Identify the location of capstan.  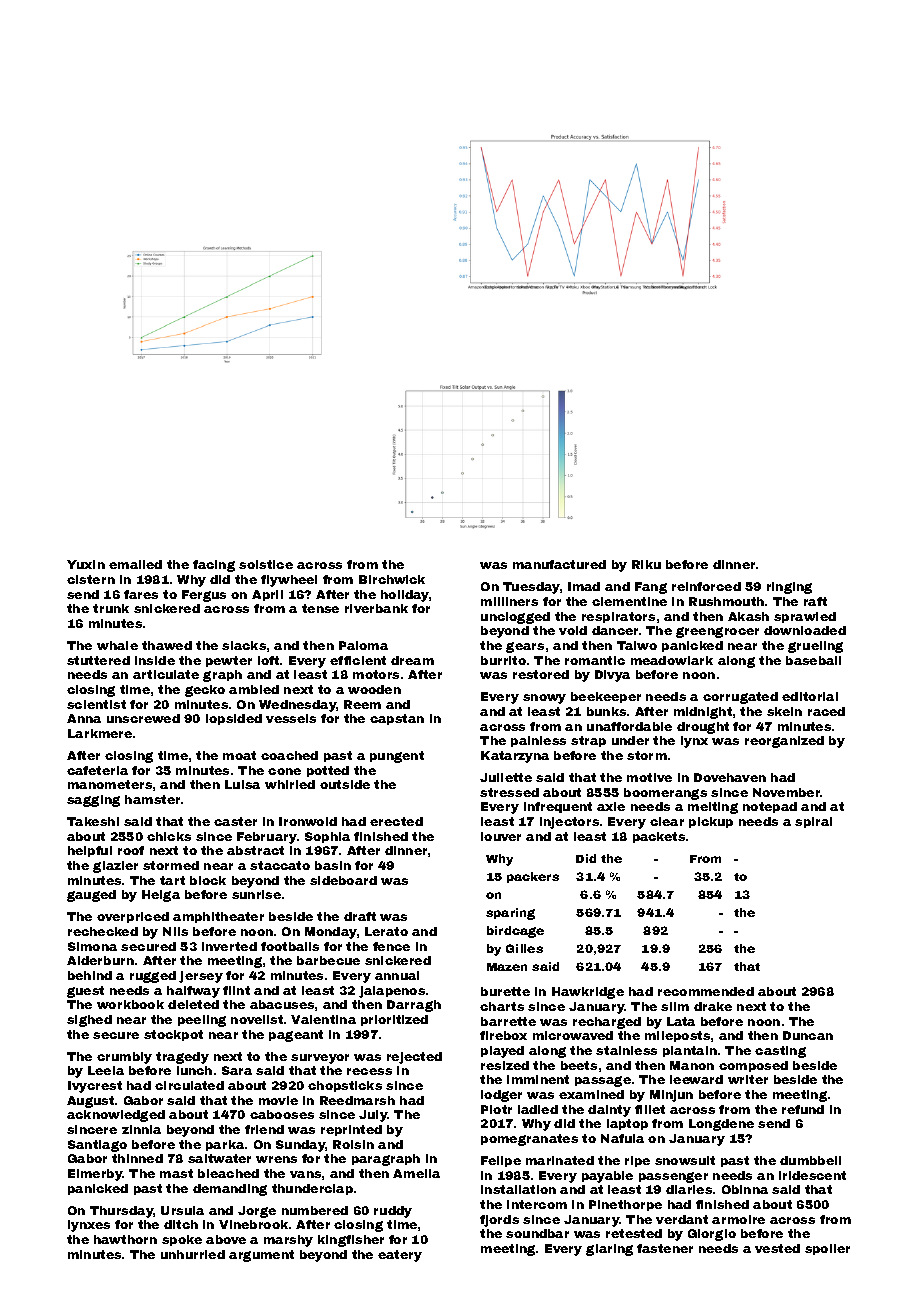
(397, 719).
